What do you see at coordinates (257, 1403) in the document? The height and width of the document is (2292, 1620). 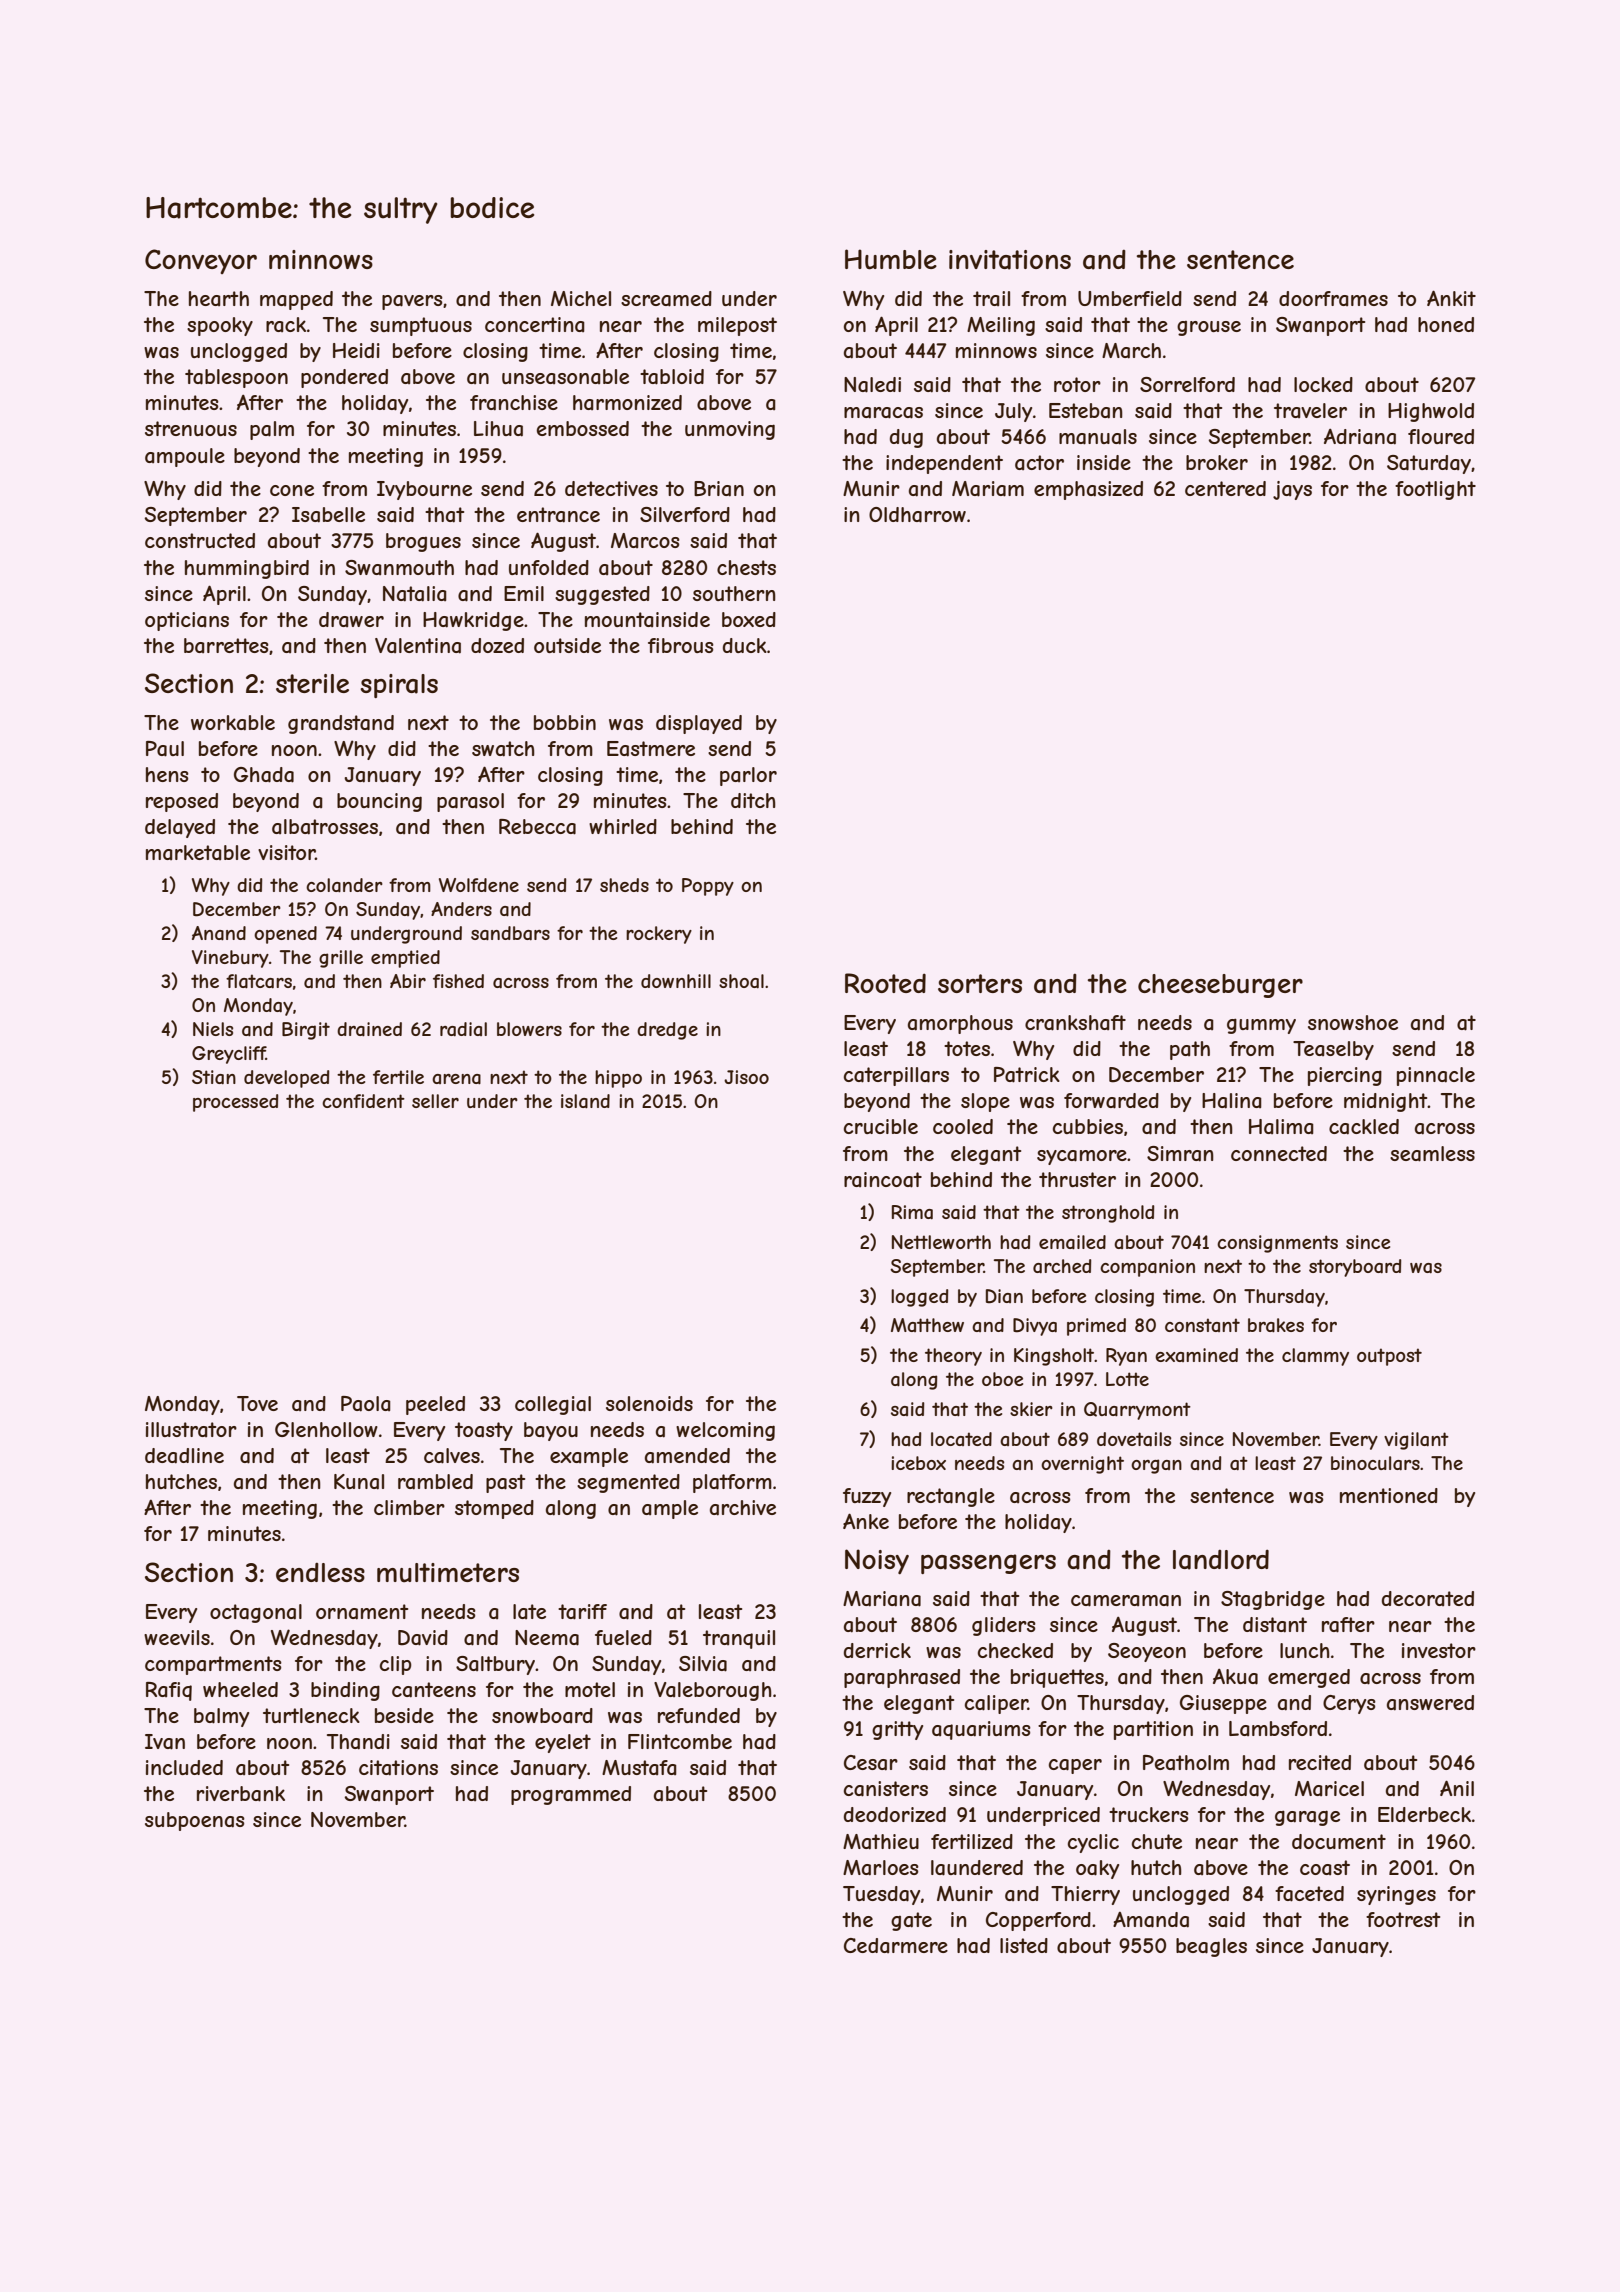 I see `Tove` at bounding box center [257, 1403].
